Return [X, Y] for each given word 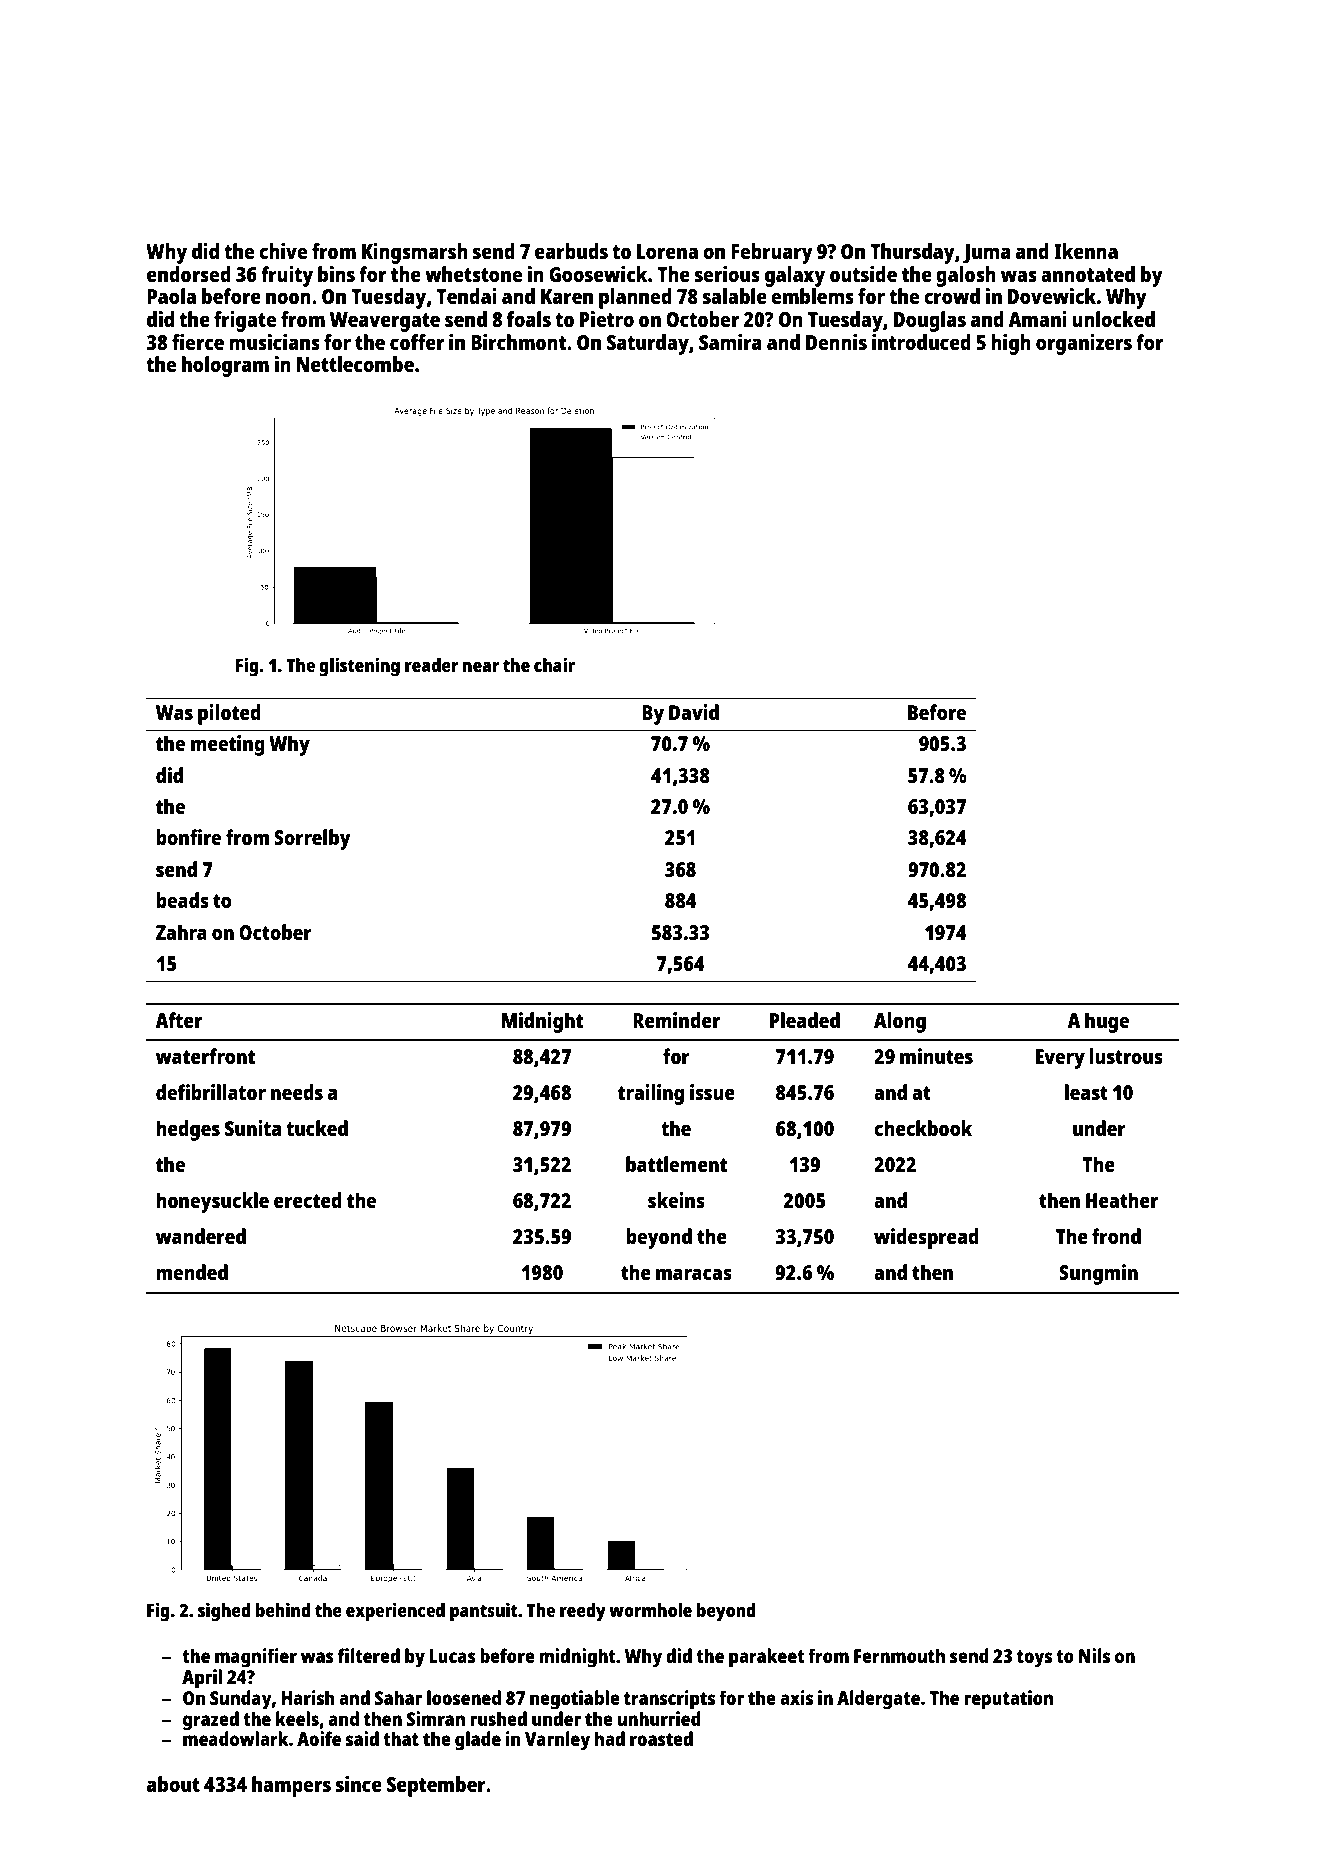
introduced [921, 342]
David [694, 712]
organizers [1084, 344]
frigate [245, 321]
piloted [229, 714]
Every [1060, 1059]
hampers [291, 1786]
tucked [317, 1128]
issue [712, 1092]
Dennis [836, 342]
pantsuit [484, 1612]
